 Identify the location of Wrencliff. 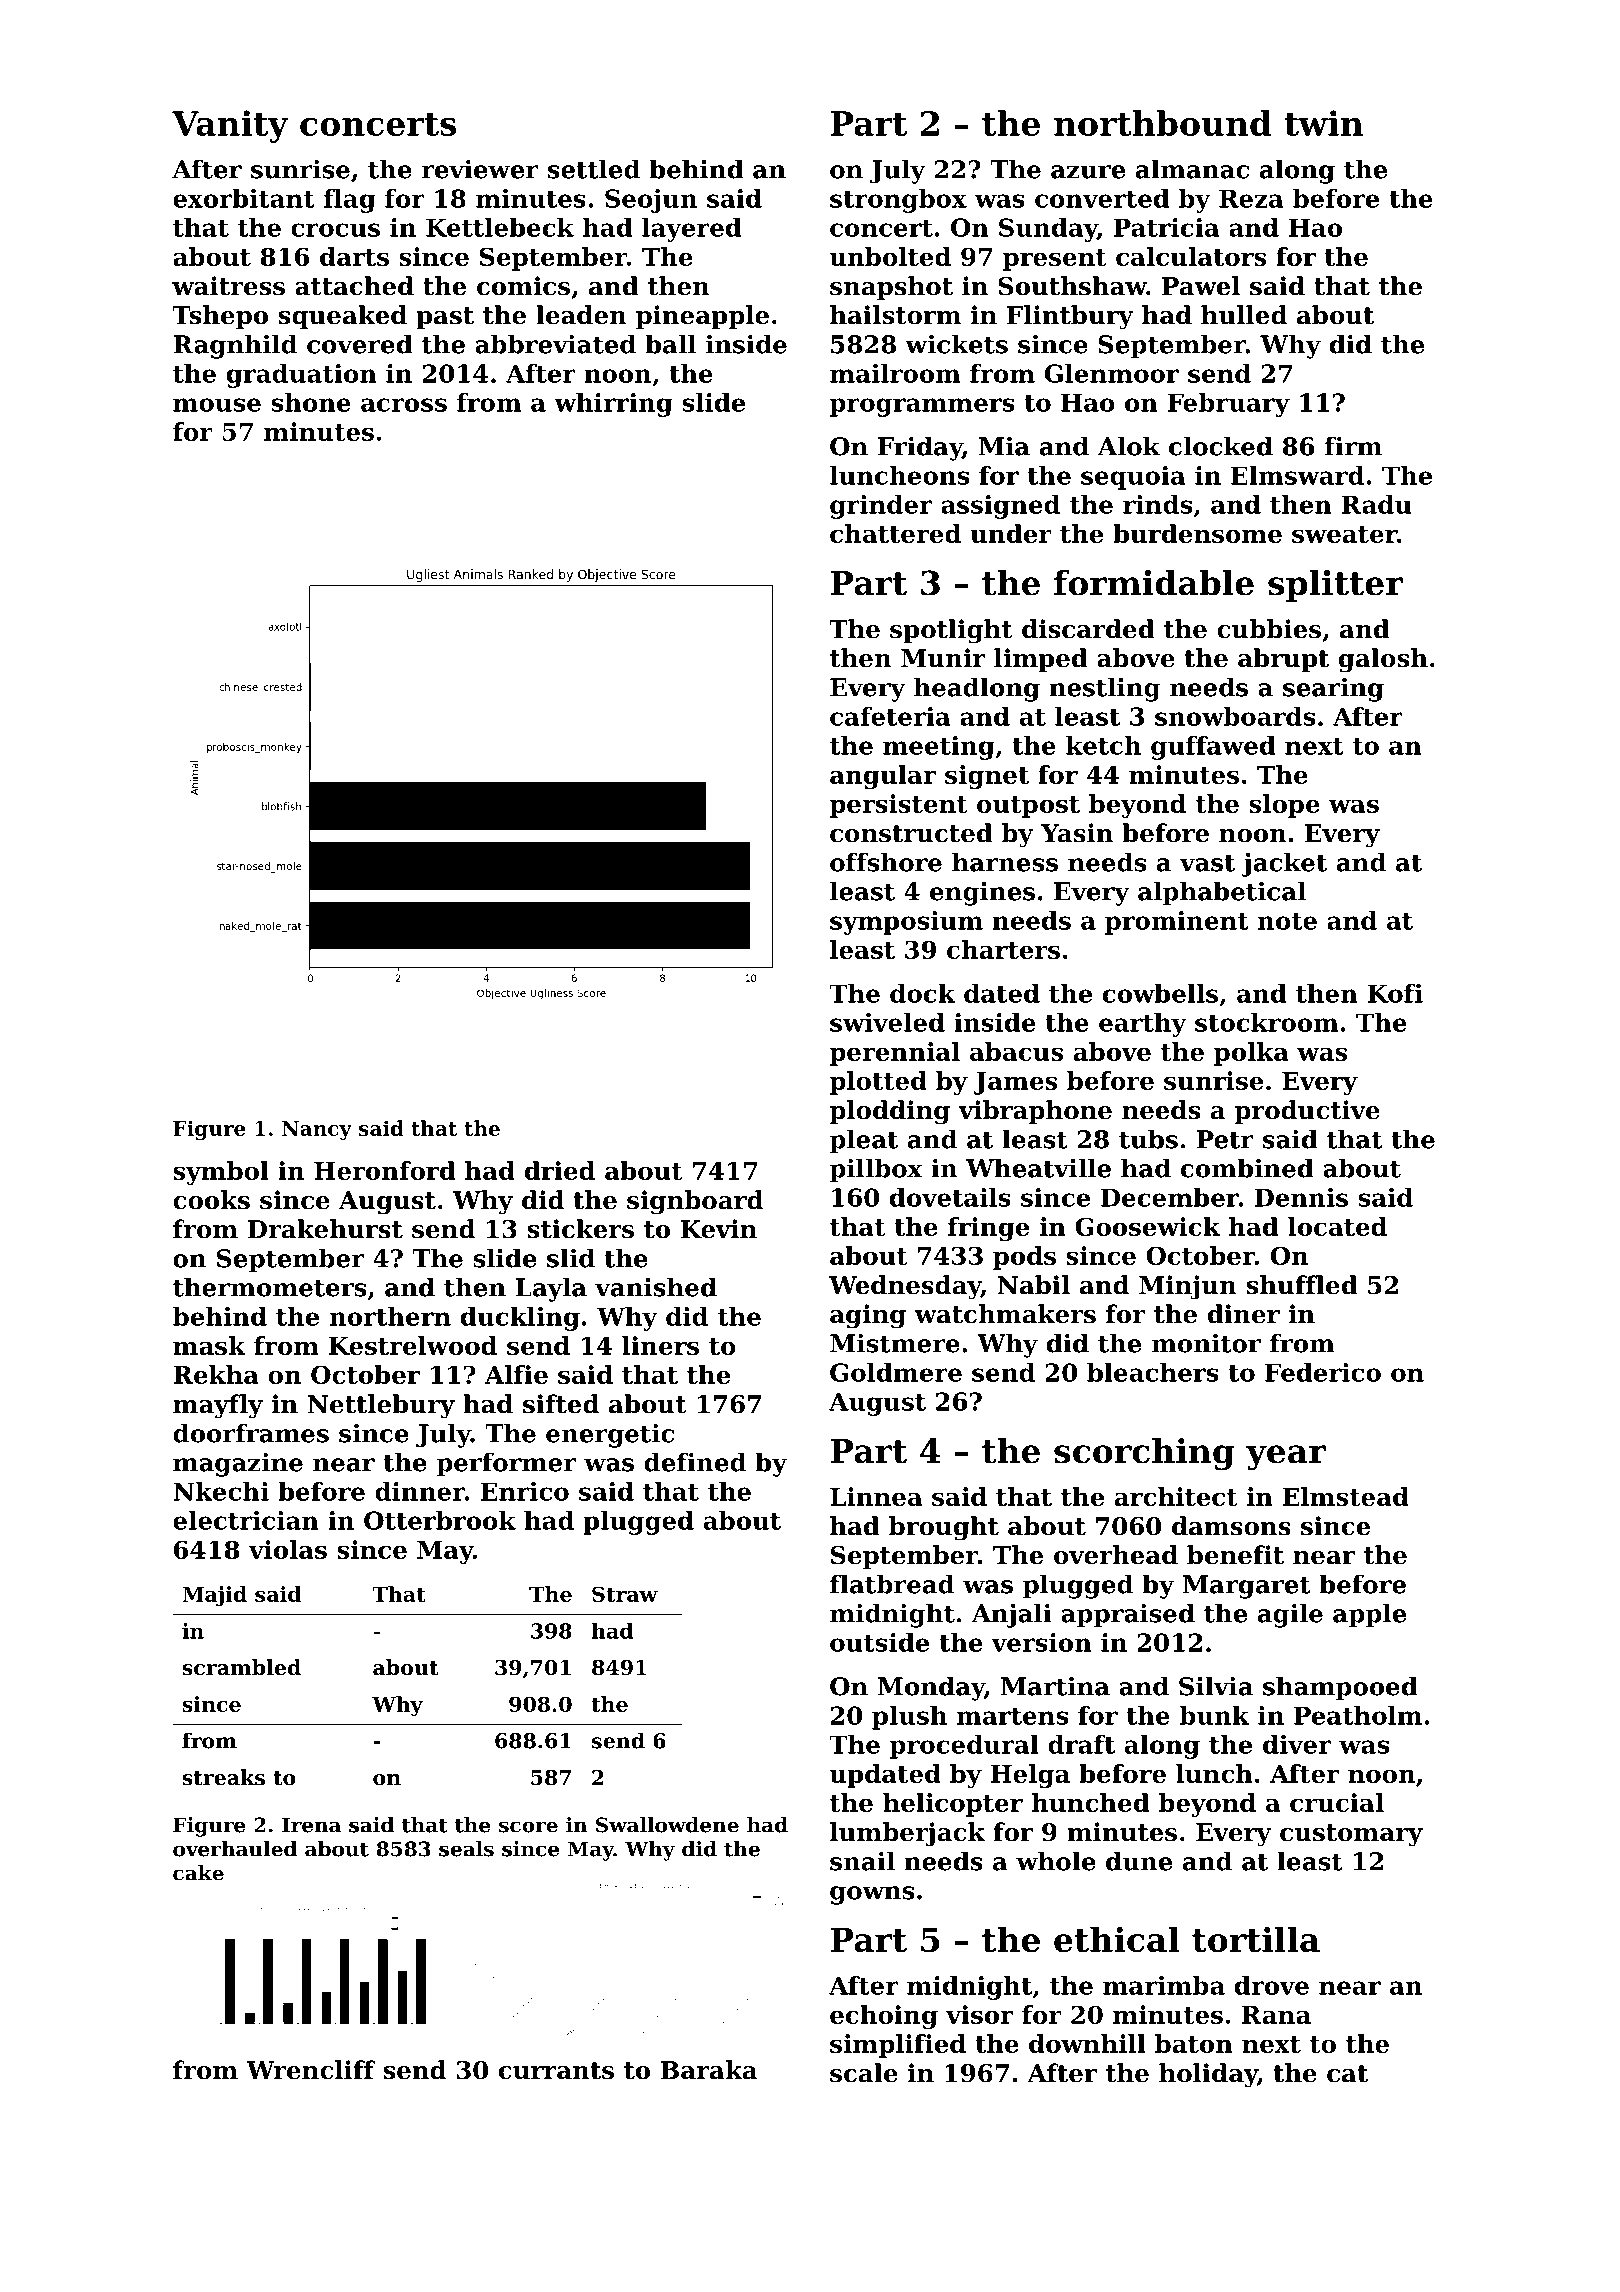
(310, 2070).
